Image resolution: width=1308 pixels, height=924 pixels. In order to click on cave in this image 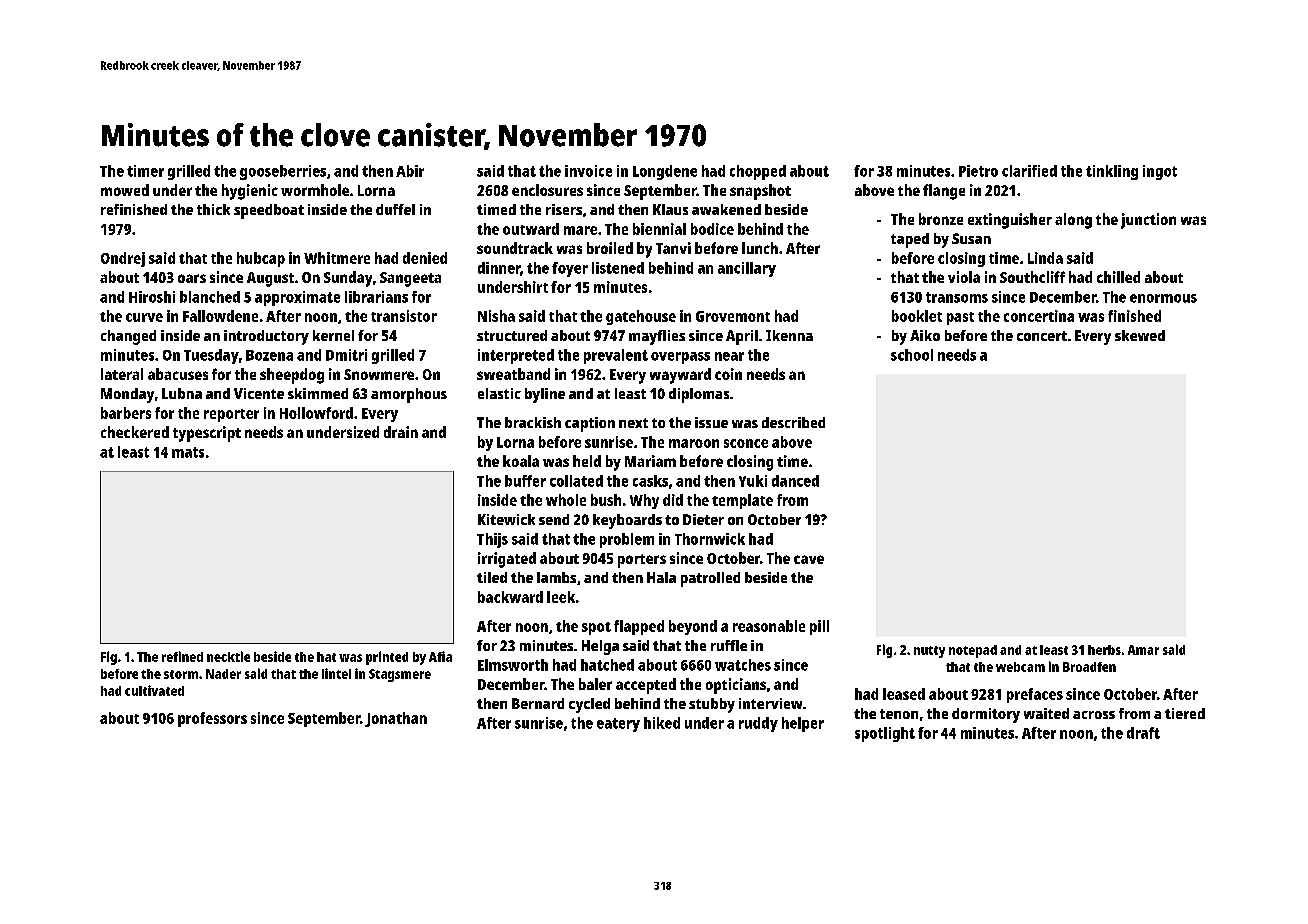, I will do `click(809, 559)`.
